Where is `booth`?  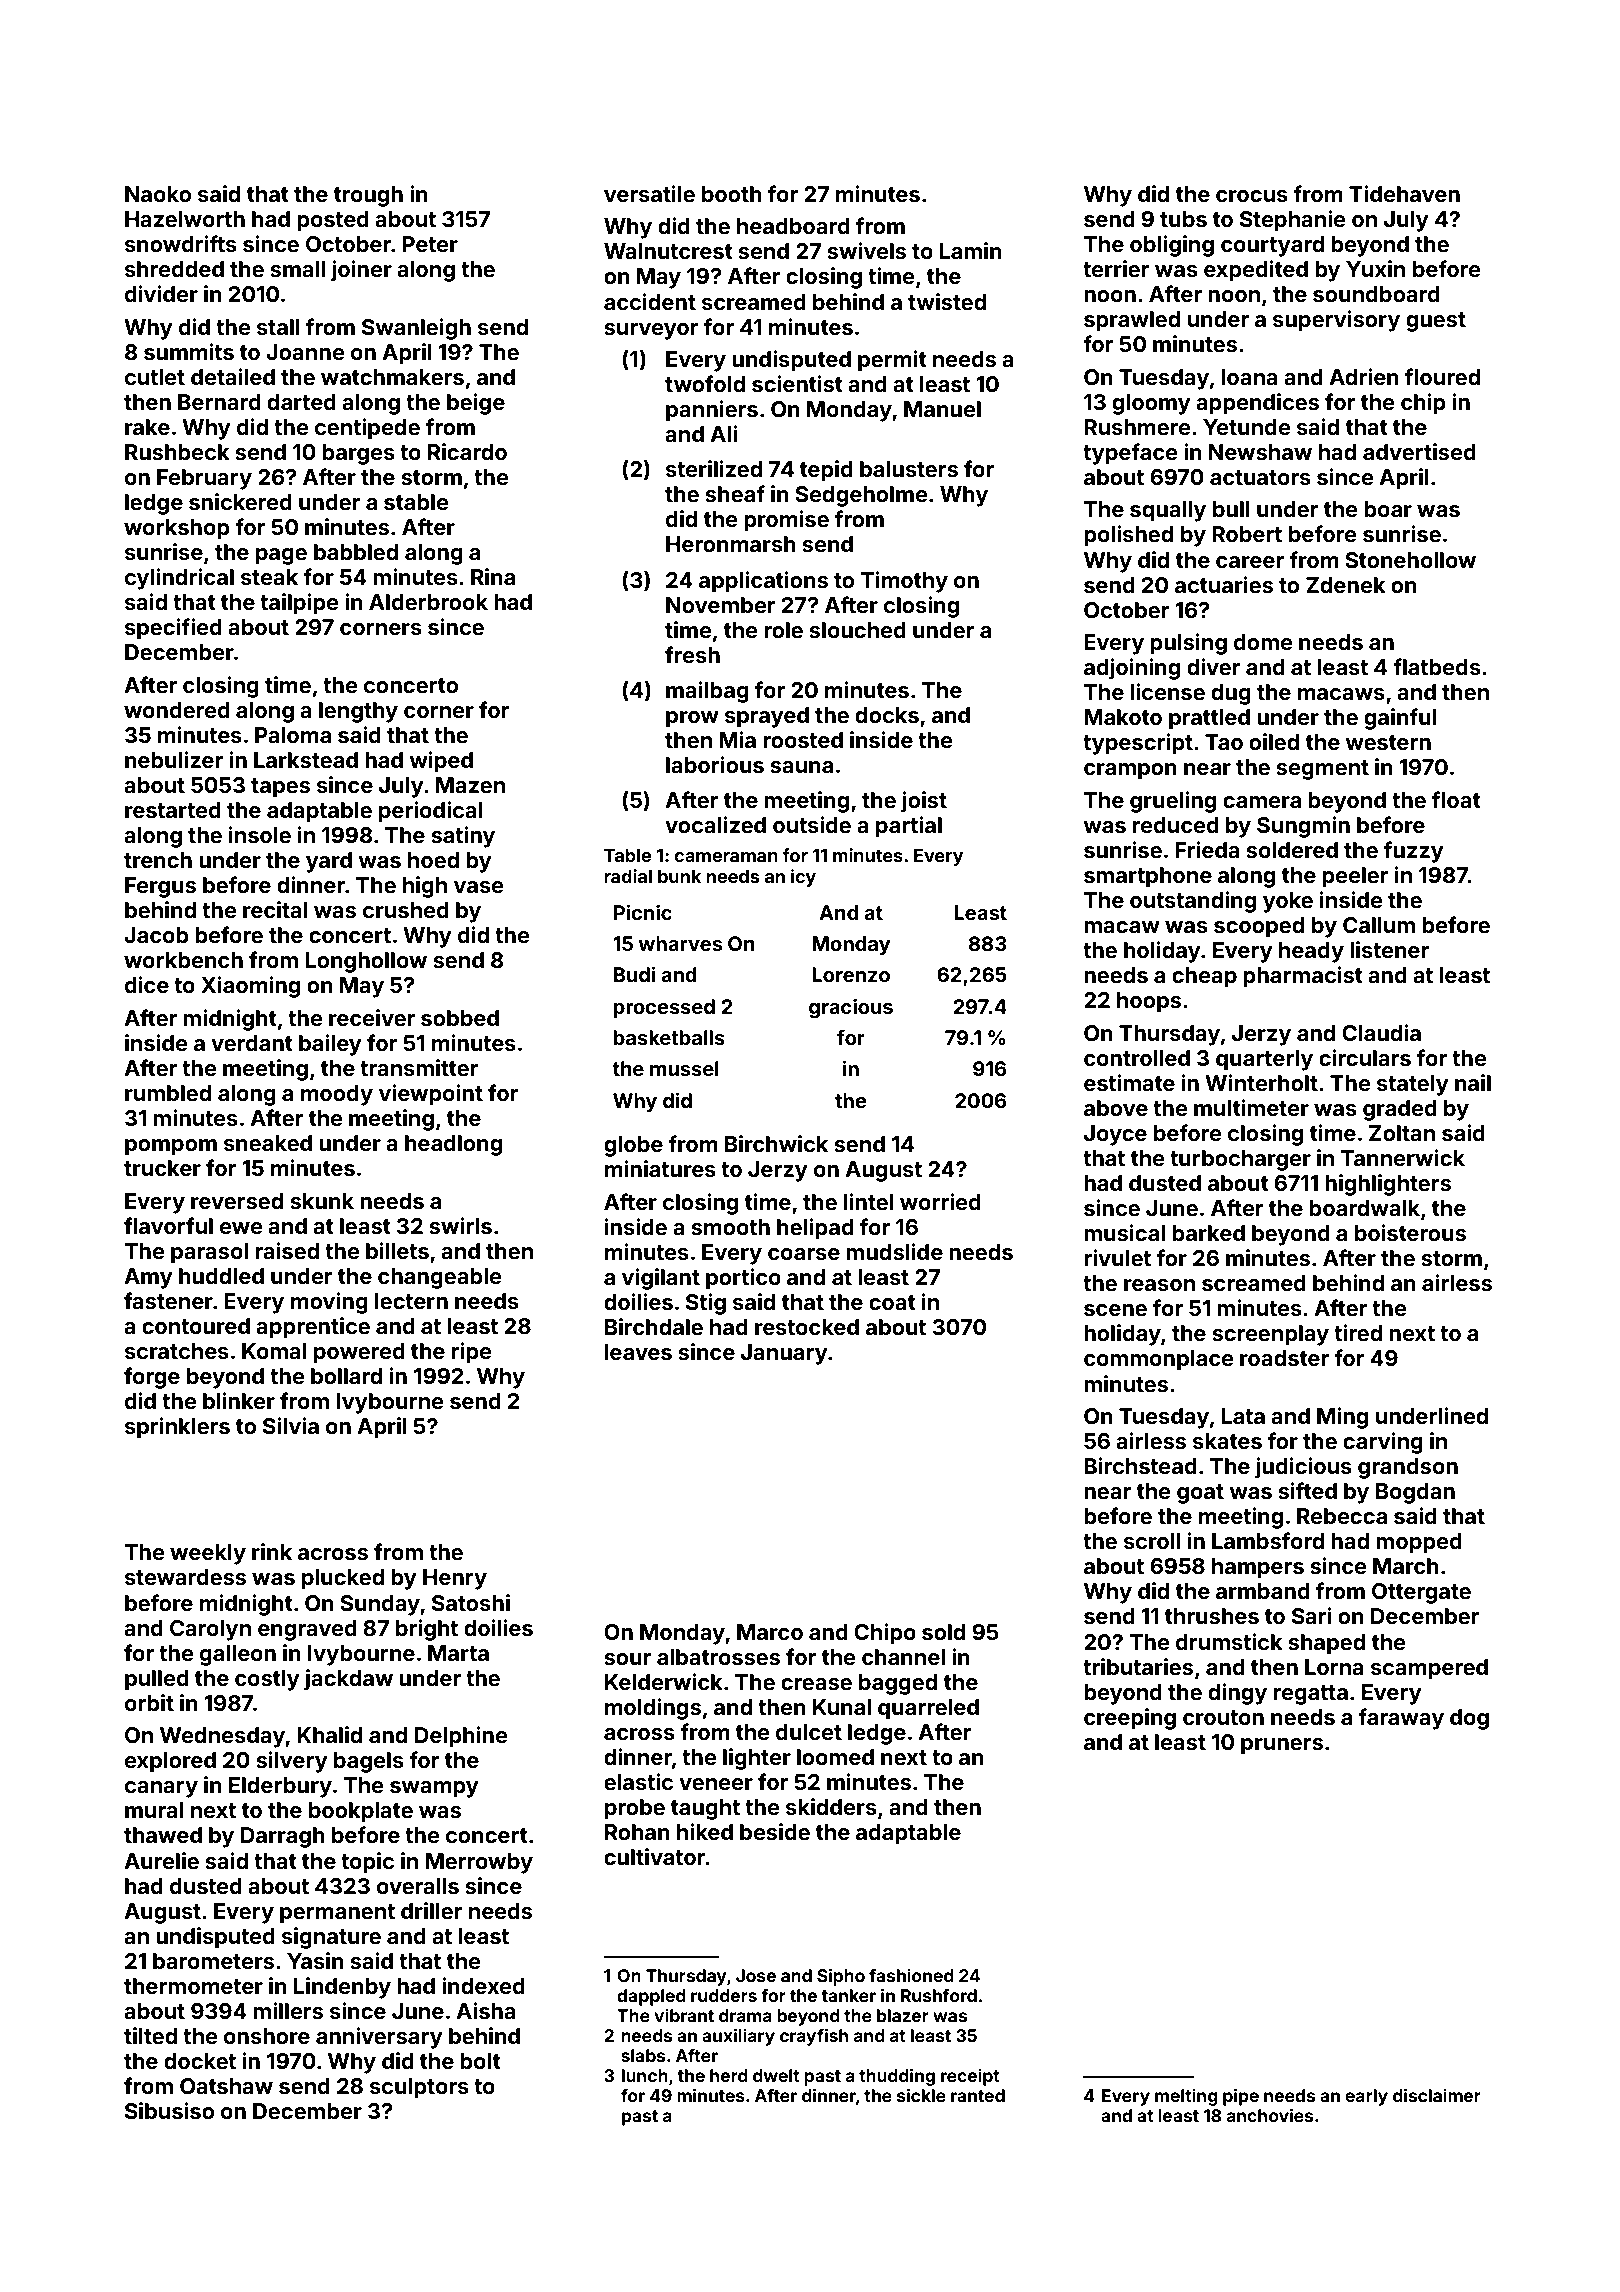 booth is located at coordinates (732, 194).
